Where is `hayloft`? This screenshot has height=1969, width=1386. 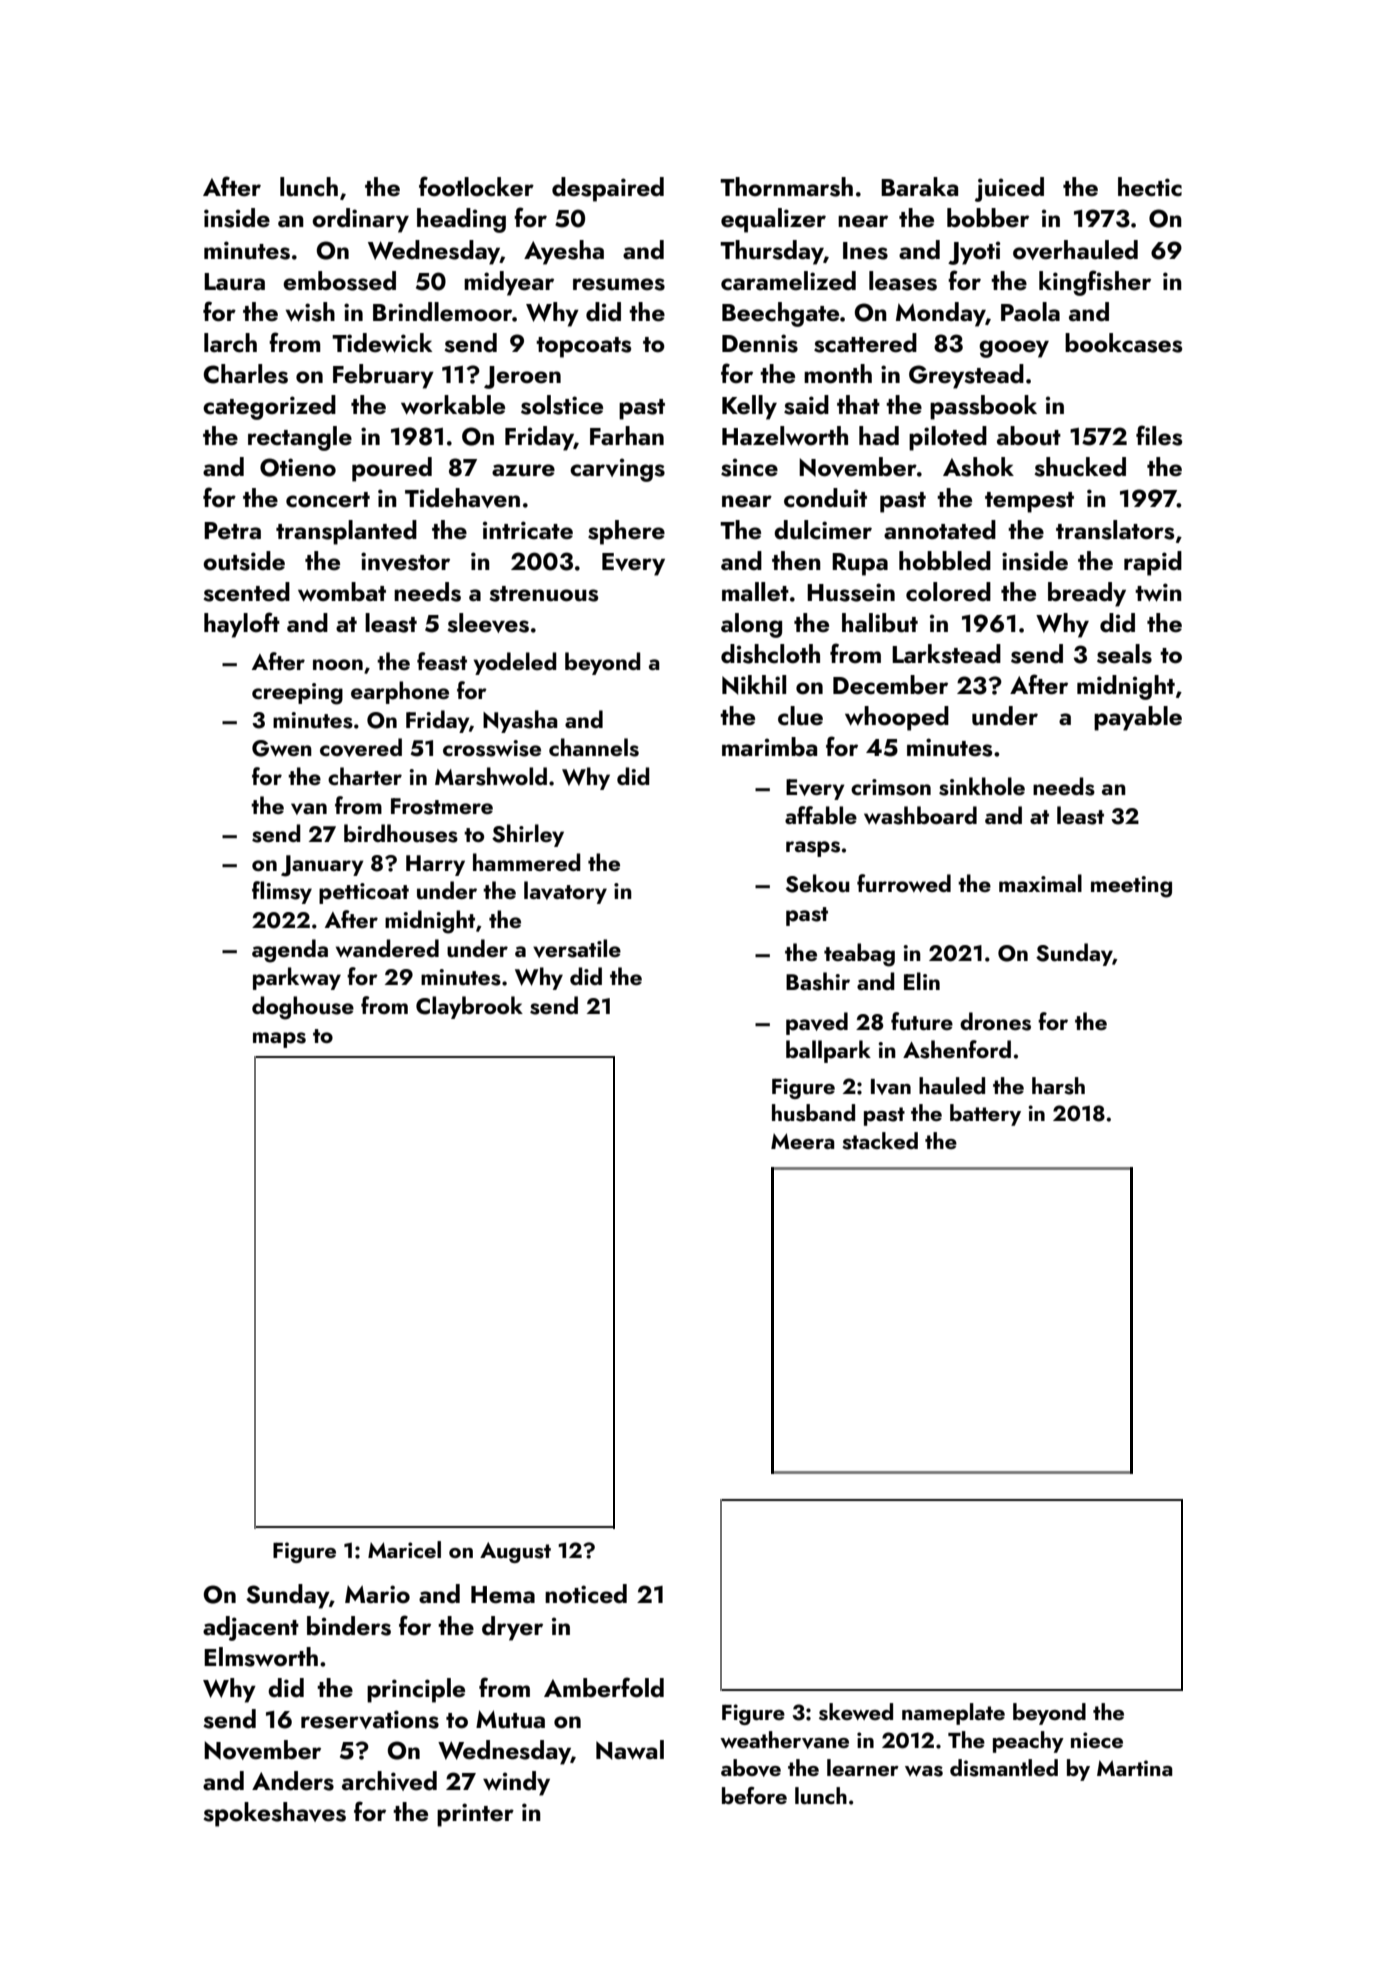
hayloft is located at coordinates (242, 625).
